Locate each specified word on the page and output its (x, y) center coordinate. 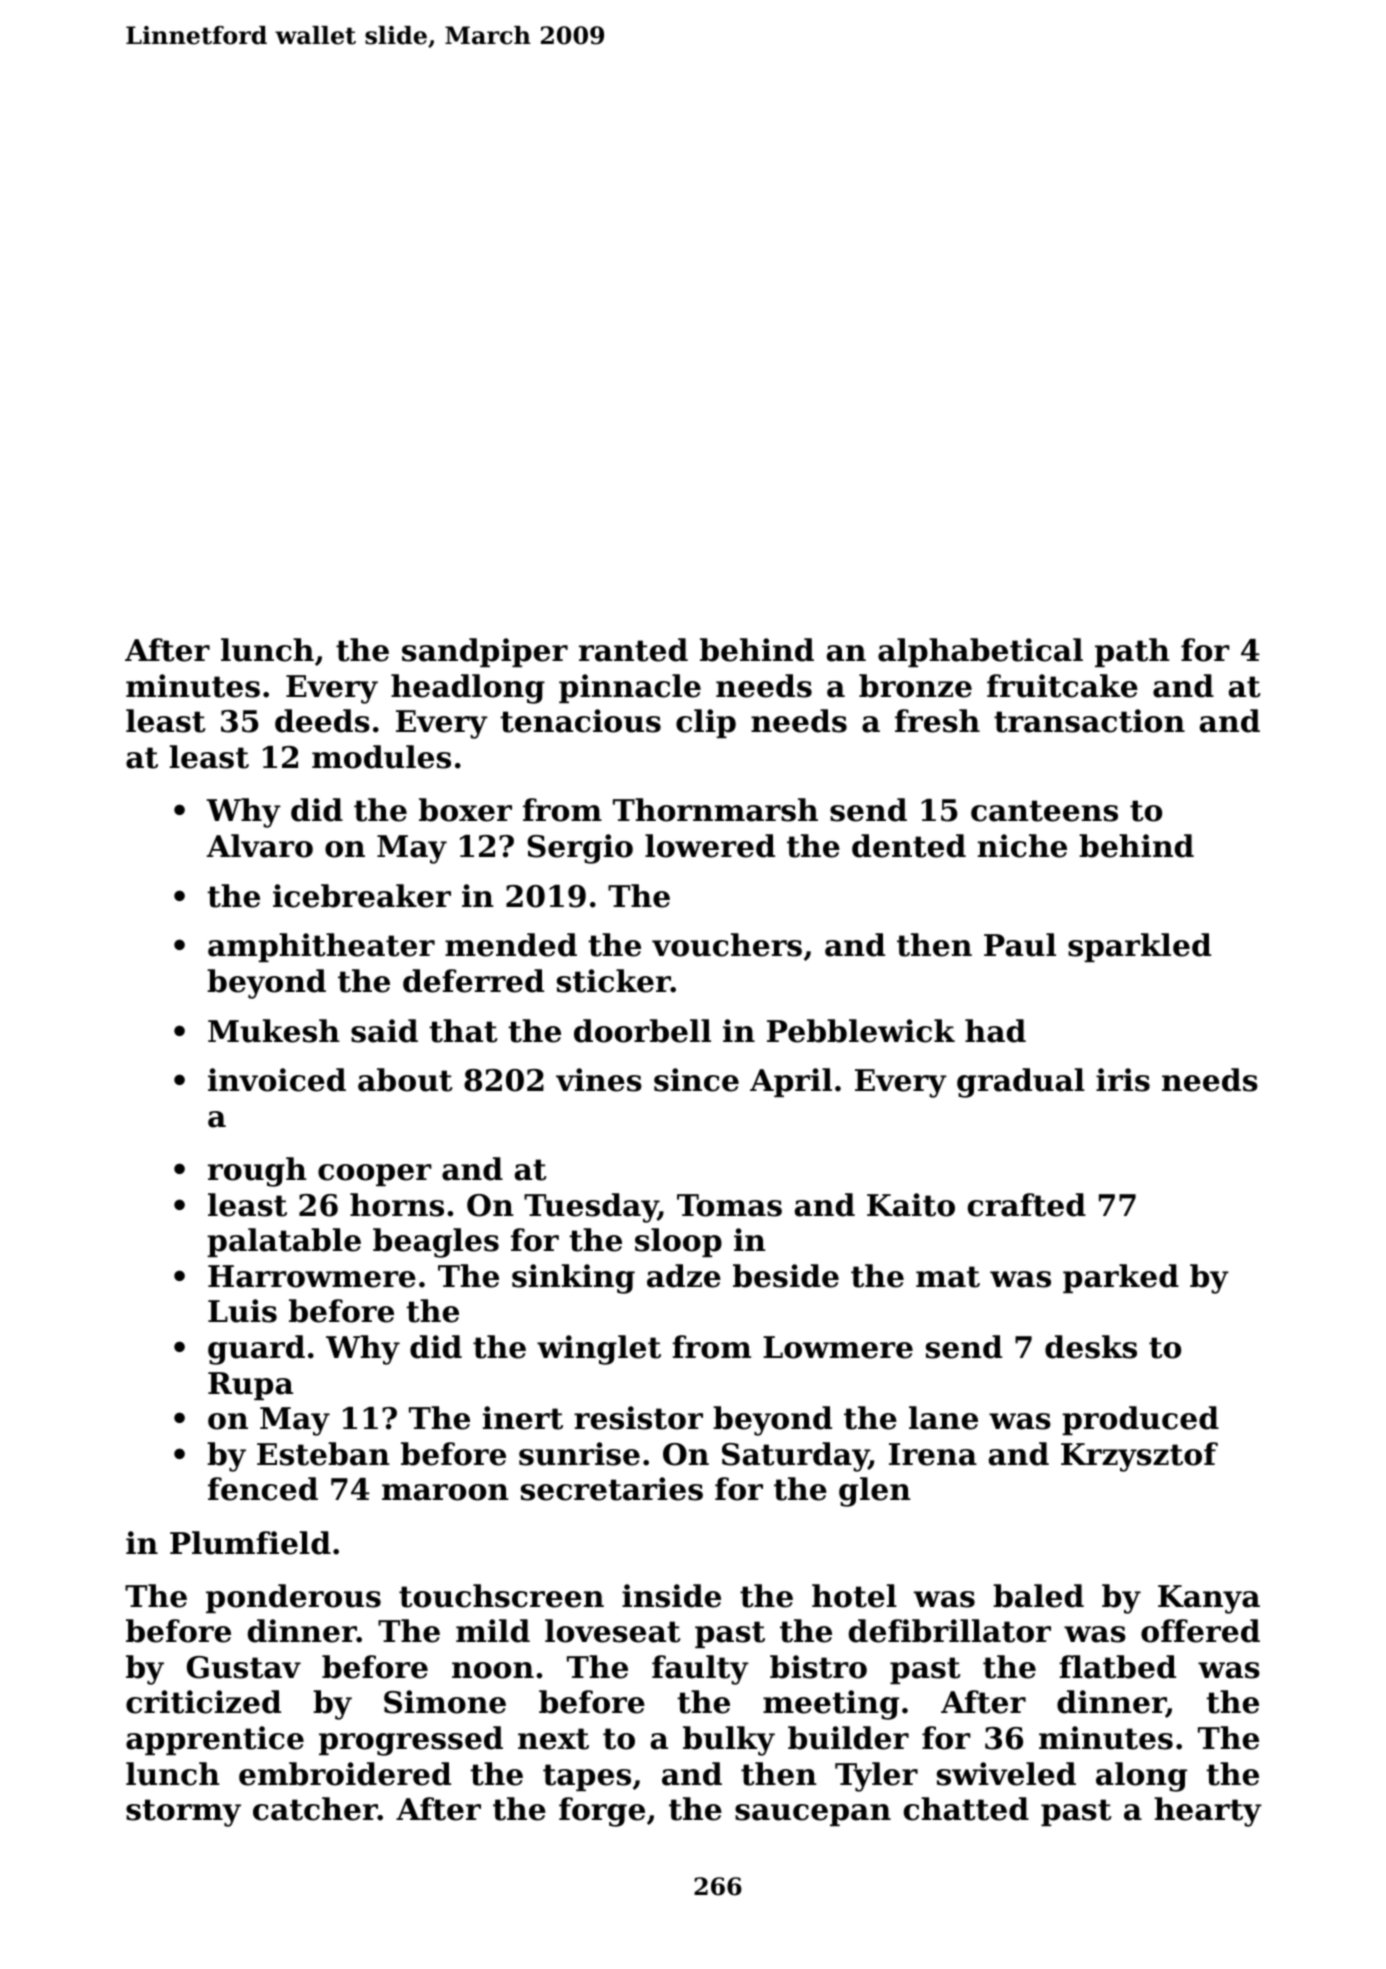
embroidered (345, 1774)
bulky (729, 1741)
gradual (1021, 1083)
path (1132, 652)
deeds (322, 721)
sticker (614, 981)
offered (1200, 1631)
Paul (1020, 945)
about (405, 1080)
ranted (633, 650)
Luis (242, 1311)
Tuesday (591, 1208)
